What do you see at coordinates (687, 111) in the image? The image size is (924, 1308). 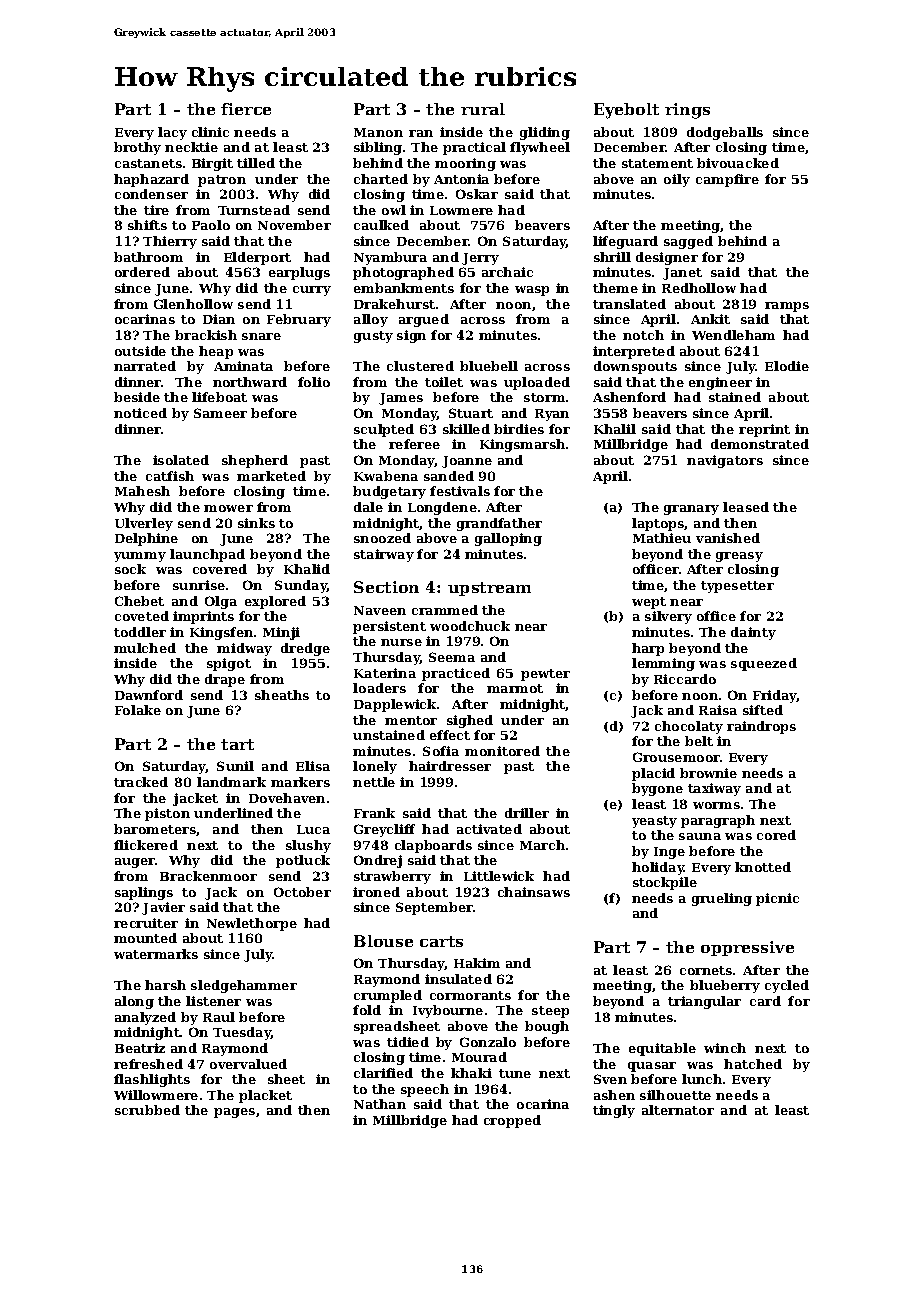 I see `rings` at bounding box center [687, 111].
